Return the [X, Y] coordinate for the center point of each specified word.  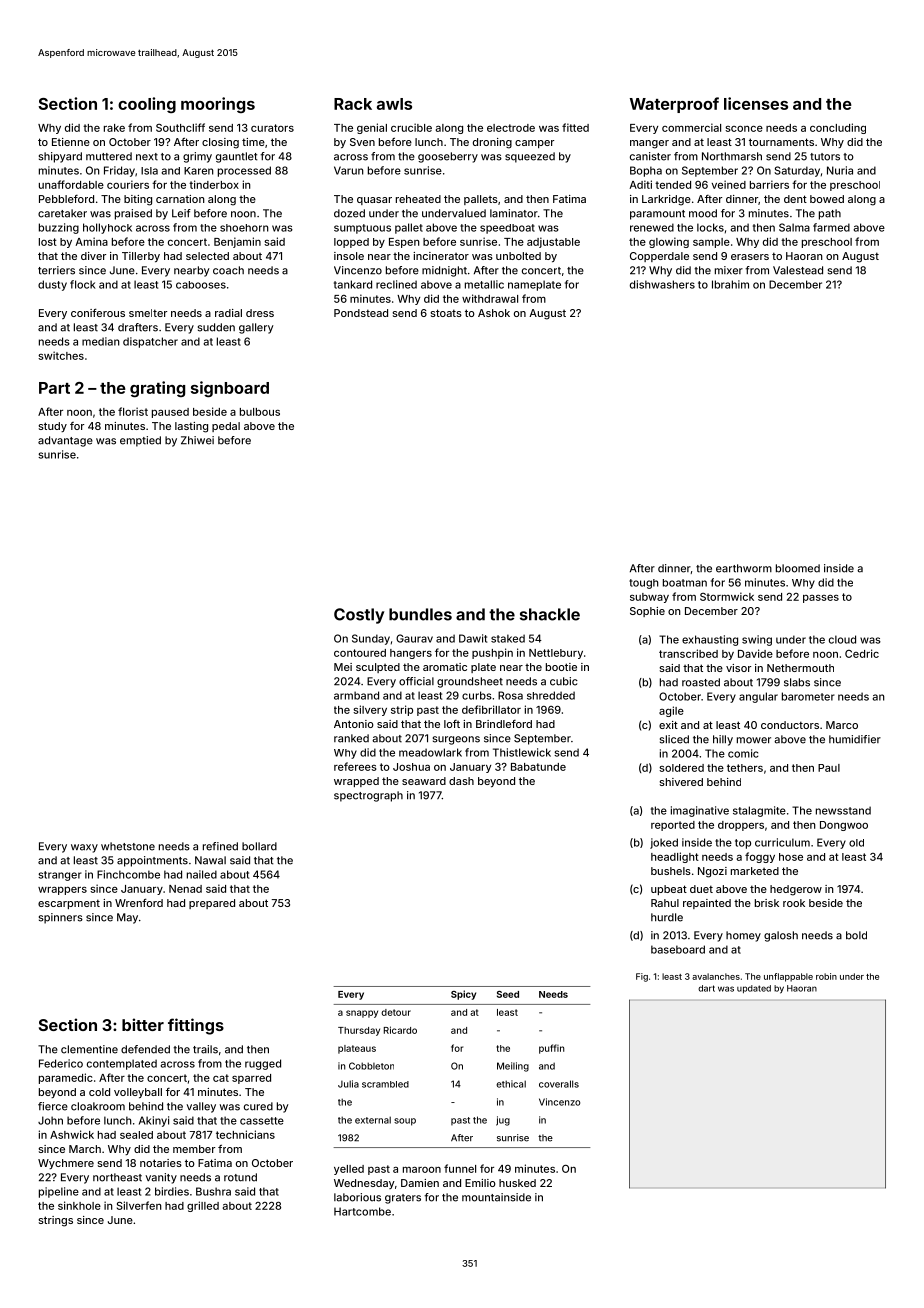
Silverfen [139, 1205]
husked [517, 1183]
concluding [838, 128]
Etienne [71, 142]
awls [394, 104]
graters [403, 1199]
